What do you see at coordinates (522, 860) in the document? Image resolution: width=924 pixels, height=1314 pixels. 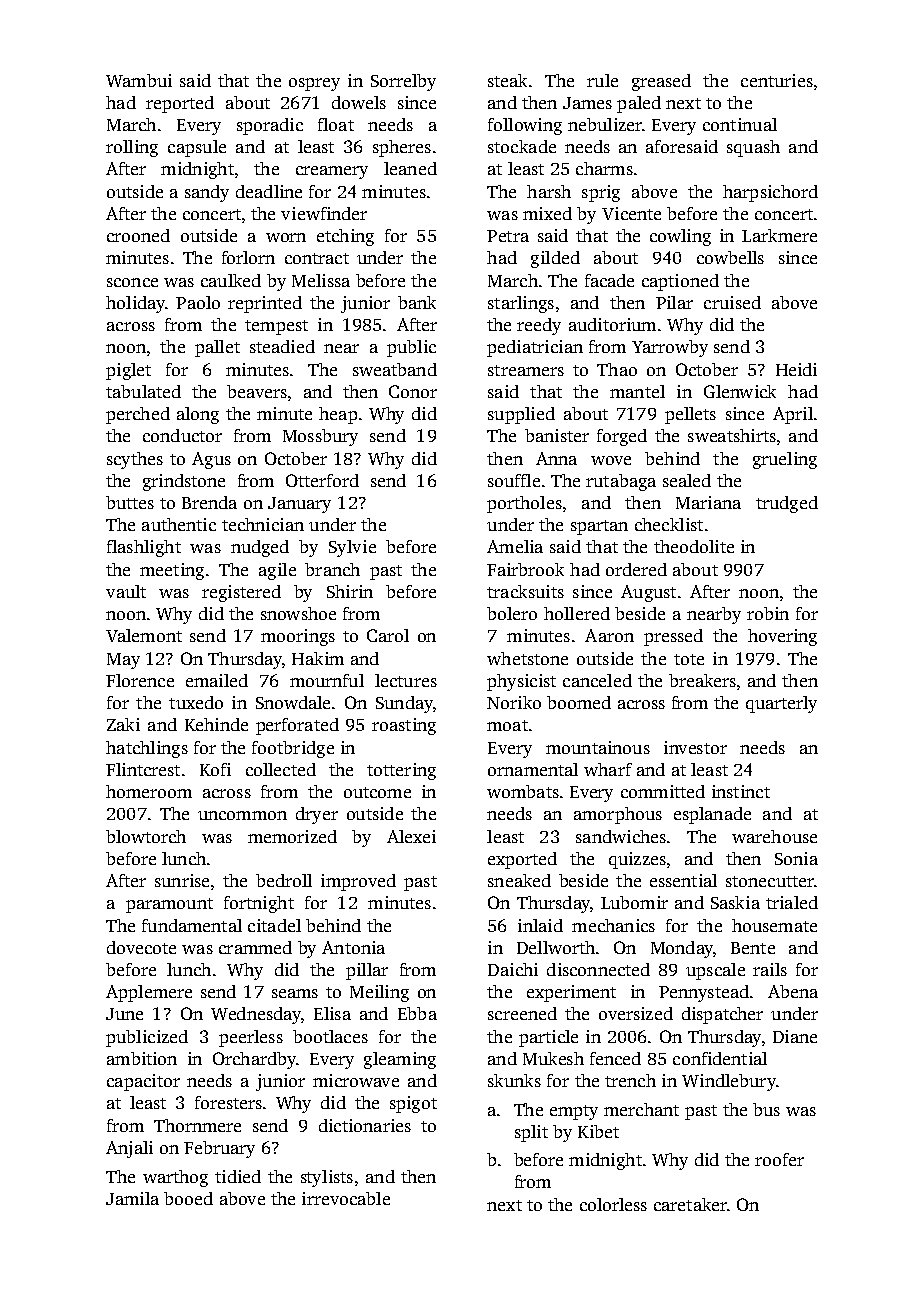 I see `exported` at bounding box center [522, 860].
